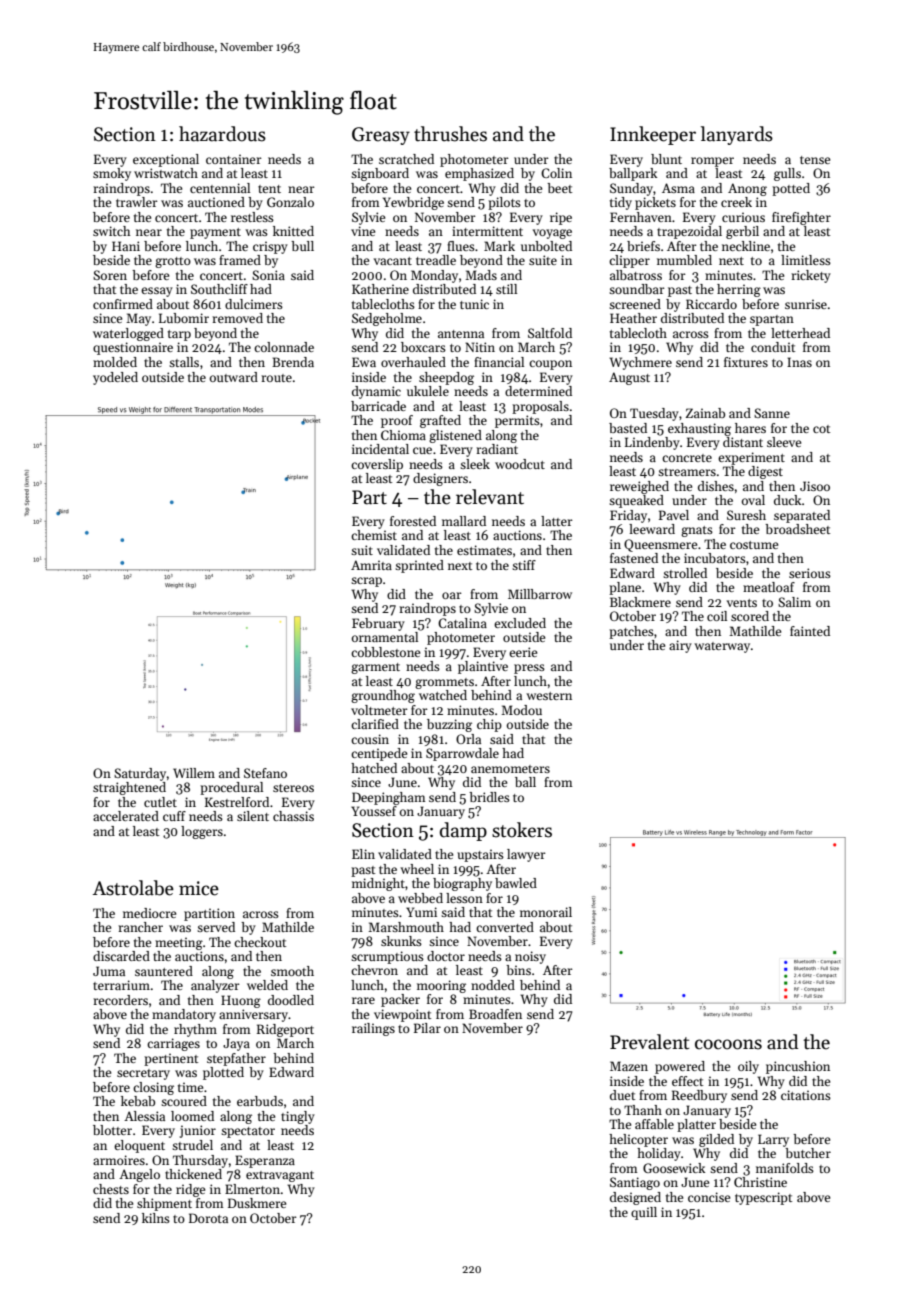  What do you see at coordinates (234, 377) in the image?
I see `outward` at bounding box center [234, 377].
